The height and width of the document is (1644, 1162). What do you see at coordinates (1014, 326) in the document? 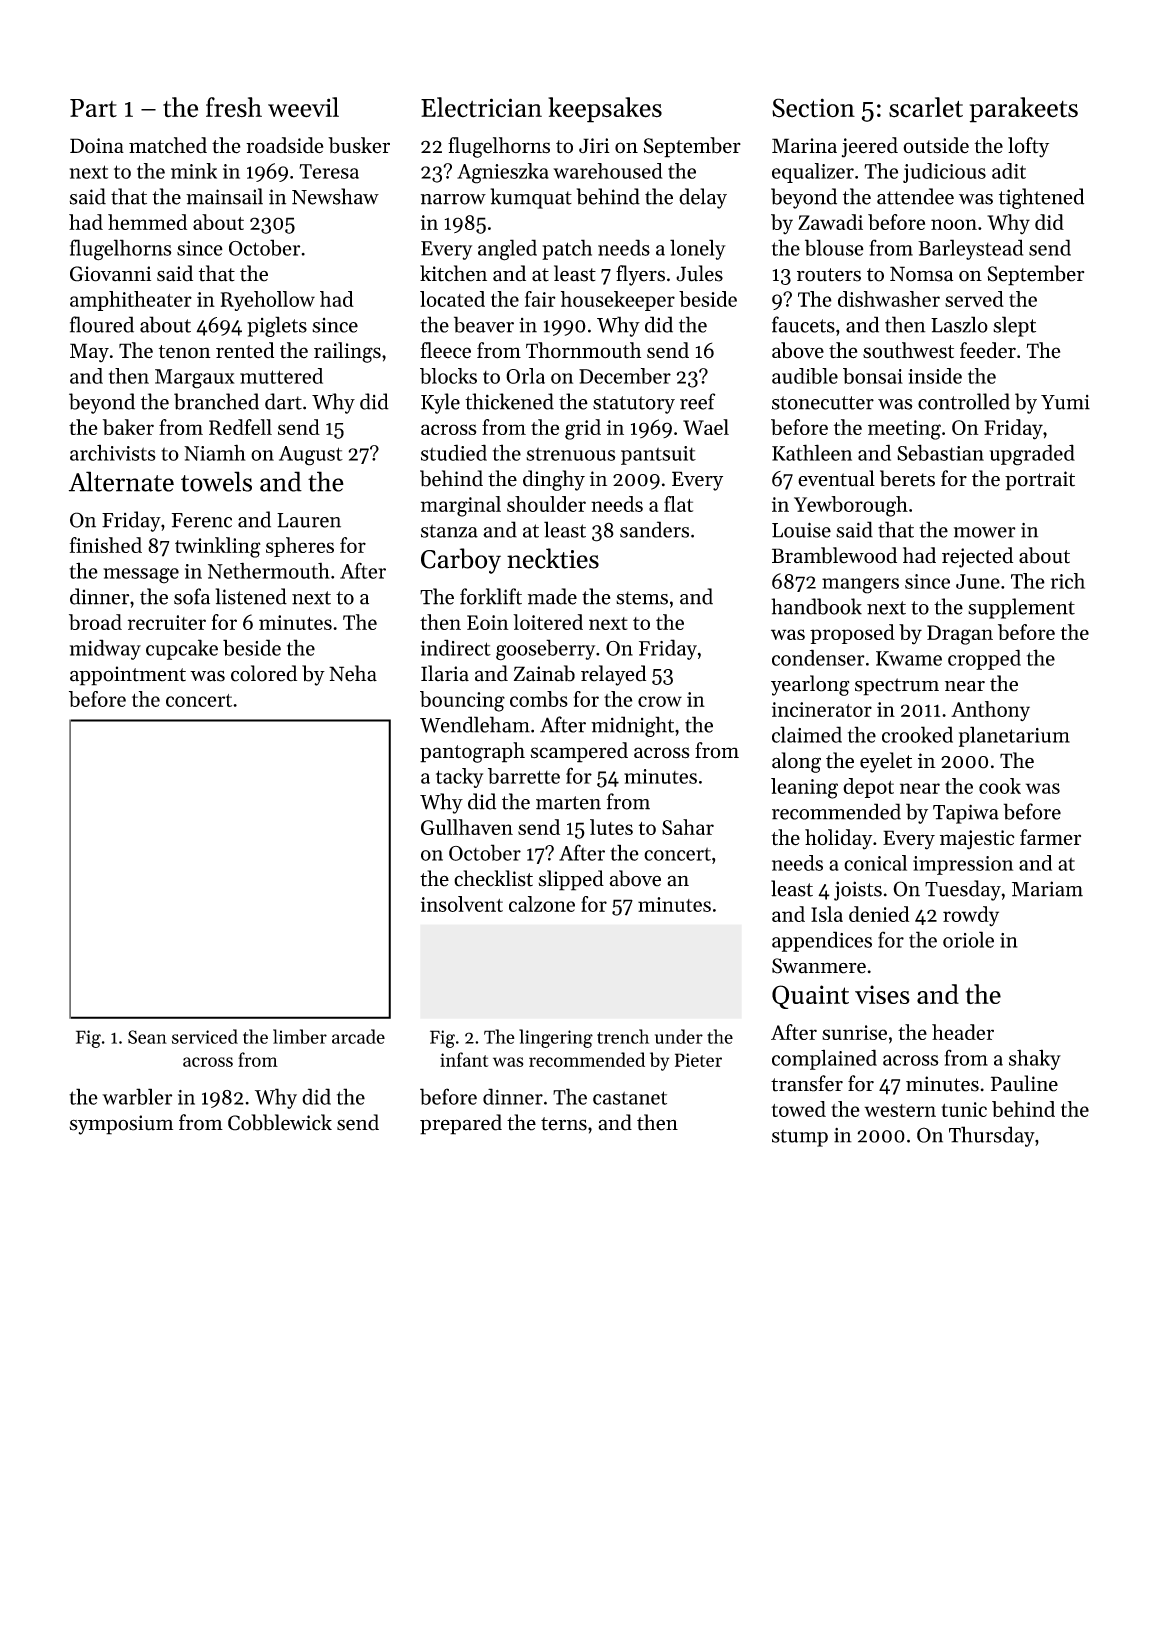
I see `slept` at bounding box center [1014, 326].
